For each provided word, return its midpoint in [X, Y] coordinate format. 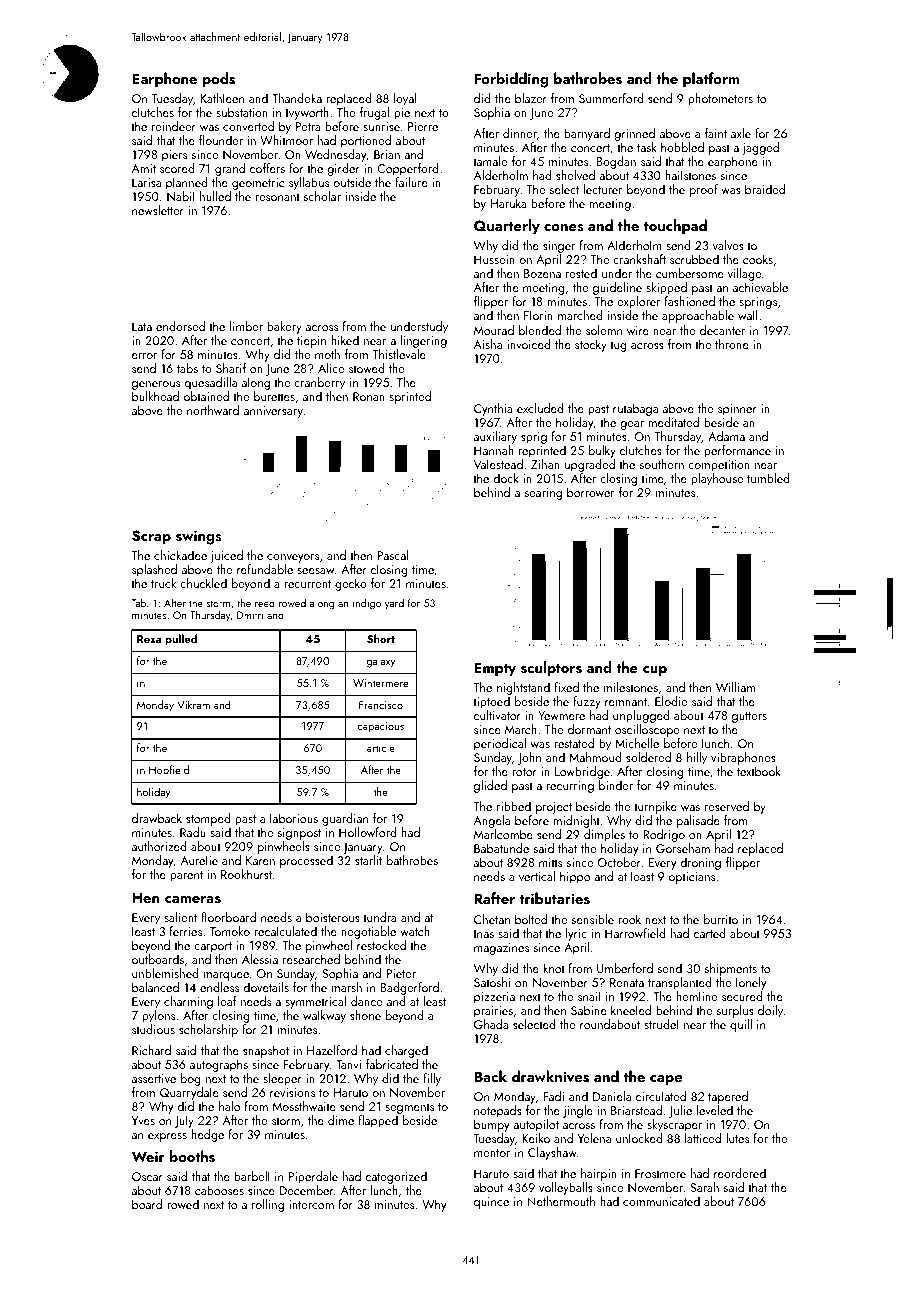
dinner [520, 133]
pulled [181, 640]
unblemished [165, 973]
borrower [590, 492]
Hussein [494, 259]
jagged [760, 148]
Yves [143, 1120]
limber [246, 326]
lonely [751, 983]
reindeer [174, 126]
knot [554, 968]
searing [543, 494]
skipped [666, 288]
